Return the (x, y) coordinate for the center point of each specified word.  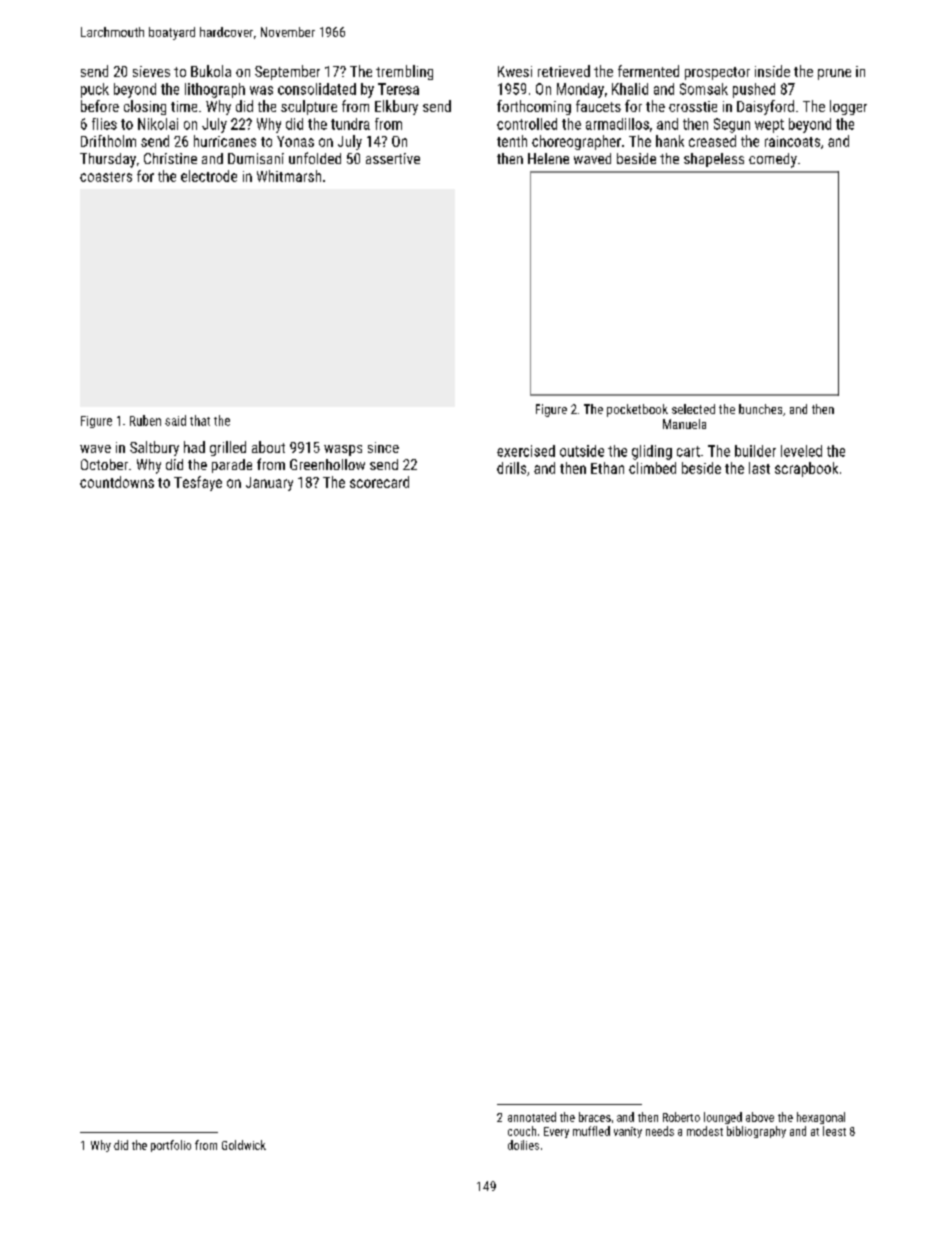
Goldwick (244, 1145)
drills (511, 468)
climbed (652, 468)
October (104, 464)
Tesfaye (198, 483)
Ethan (607, 468)
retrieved (564, 71)
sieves (151, 71)
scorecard (379, 482)
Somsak (704, 89)
